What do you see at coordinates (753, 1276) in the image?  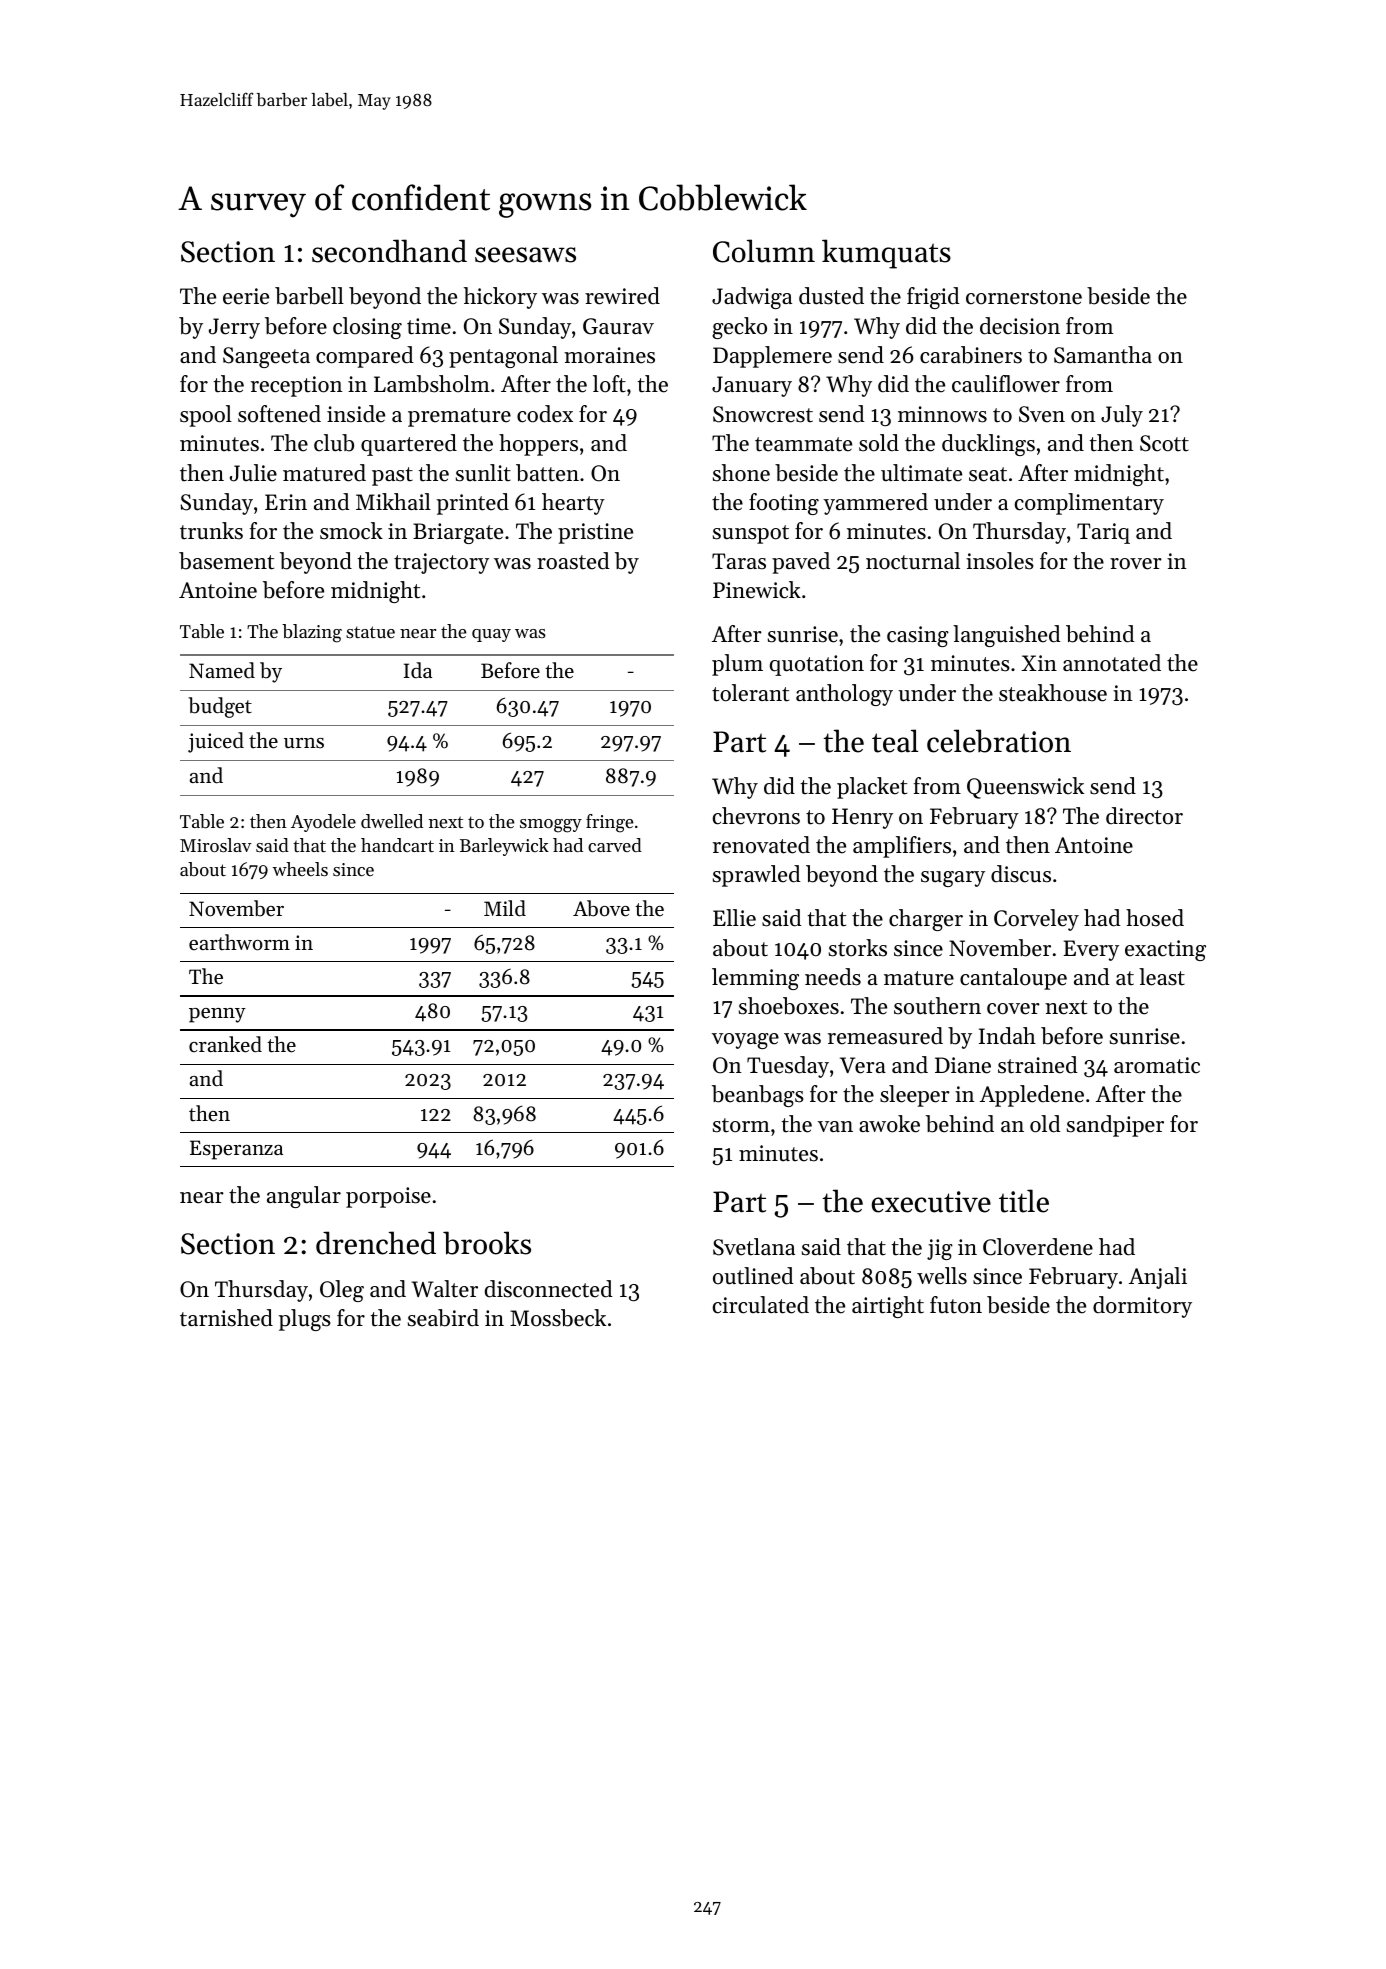 I see `outlined` at bounding box center [753, 1276].
